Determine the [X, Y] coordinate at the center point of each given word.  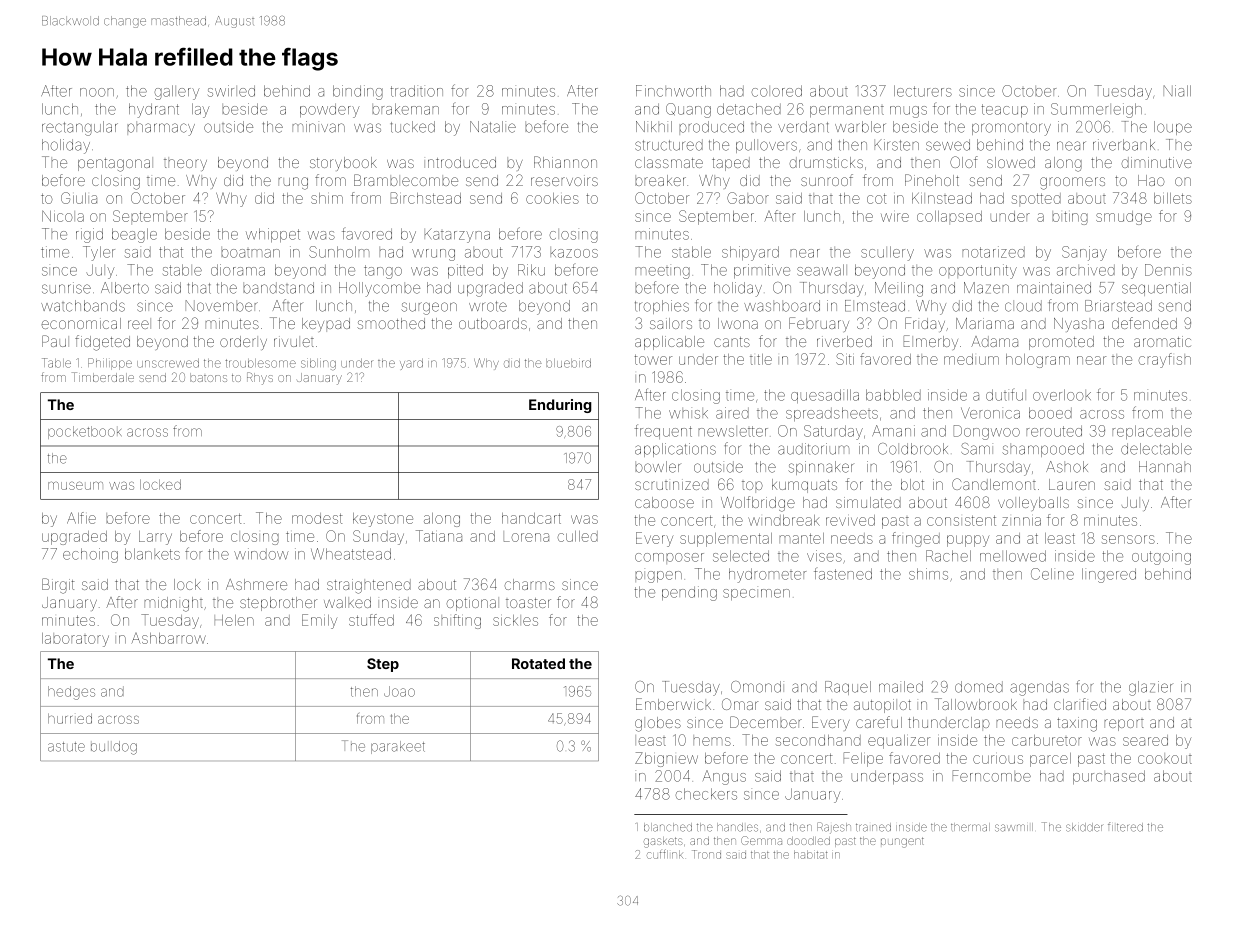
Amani [893, 431]
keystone [383, 520]
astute [66, 747]
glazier [1150, 688]
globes [658, 724]
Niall [1177, 91]
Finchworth [673, 91]
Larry [155, 538]
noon [97, 92]
